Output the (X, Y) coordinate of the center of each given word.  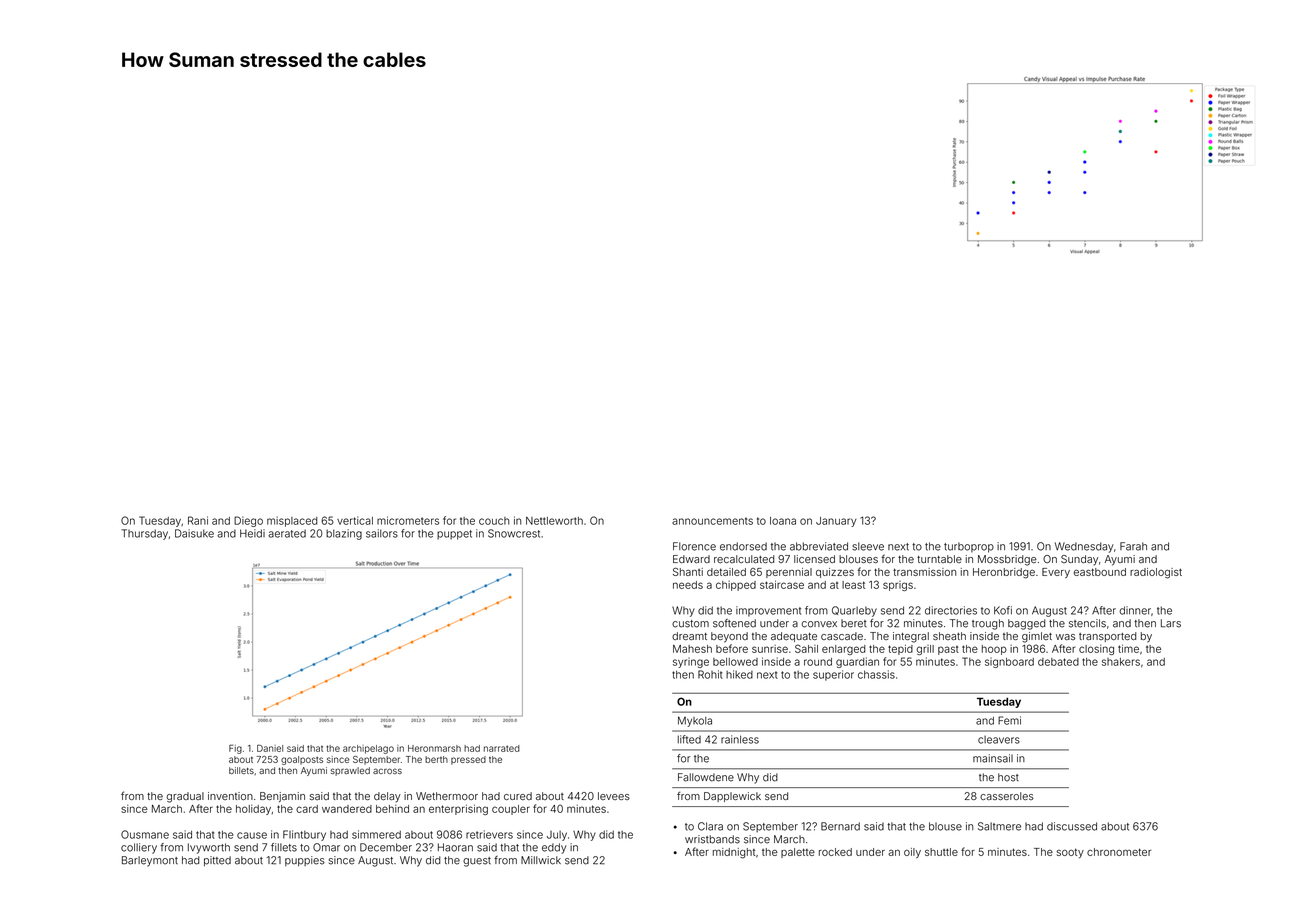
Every (1056, 573)
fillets (284, 847)
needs (688, 585)
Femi (1009, 720)
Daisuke (194, 533)
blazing (344, 534)
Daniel (270, 748)
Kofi (1003, 610)
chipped (736, 586)
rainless (740, 739)
